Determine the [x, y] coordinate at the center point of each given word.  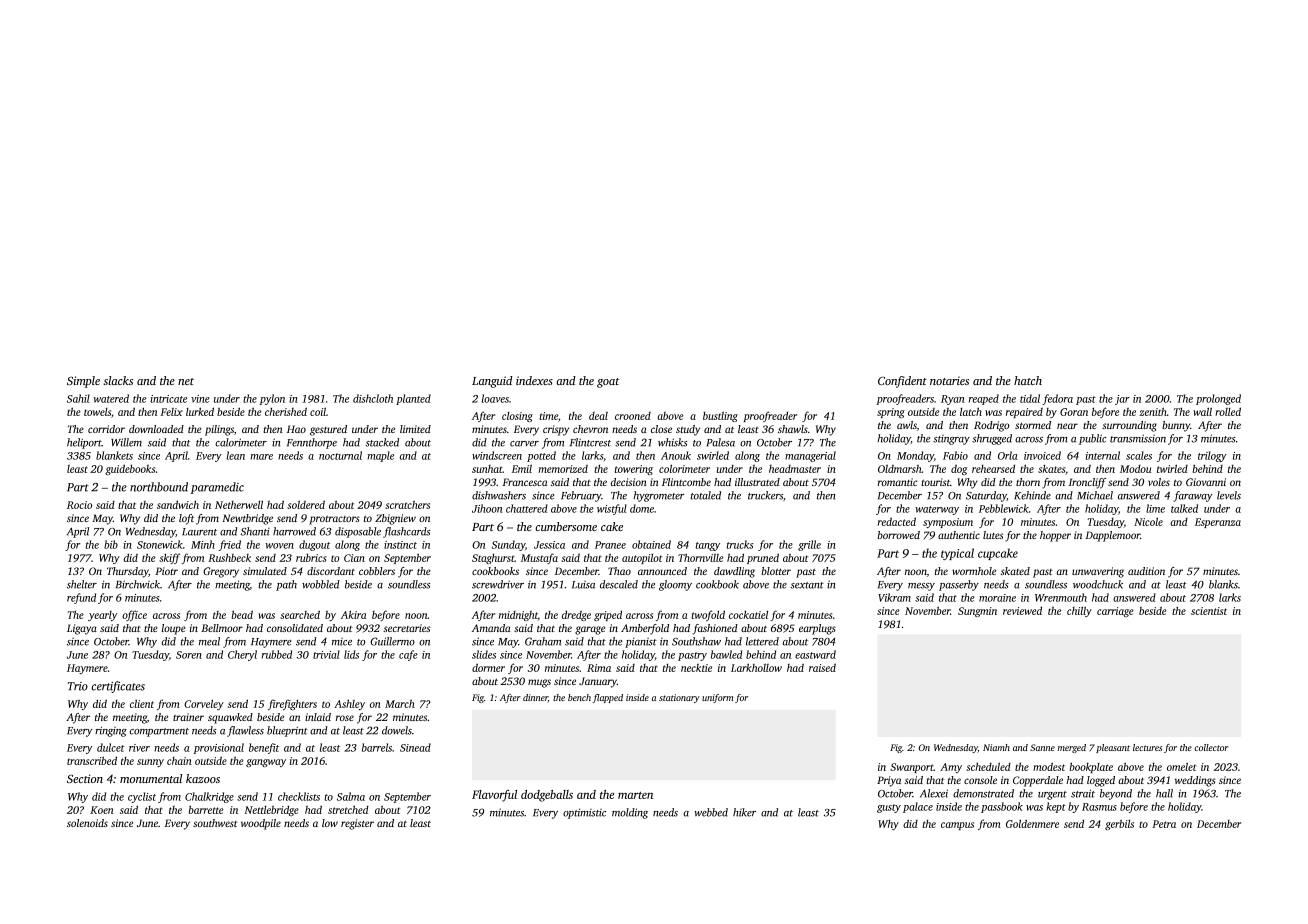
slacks [118, 380]
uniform [717, 698]
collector [1211, 747]
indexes [534, 380]
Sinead [415, 747]
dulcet [110, 747]
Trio [78, 686]
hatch [1028, 380]
